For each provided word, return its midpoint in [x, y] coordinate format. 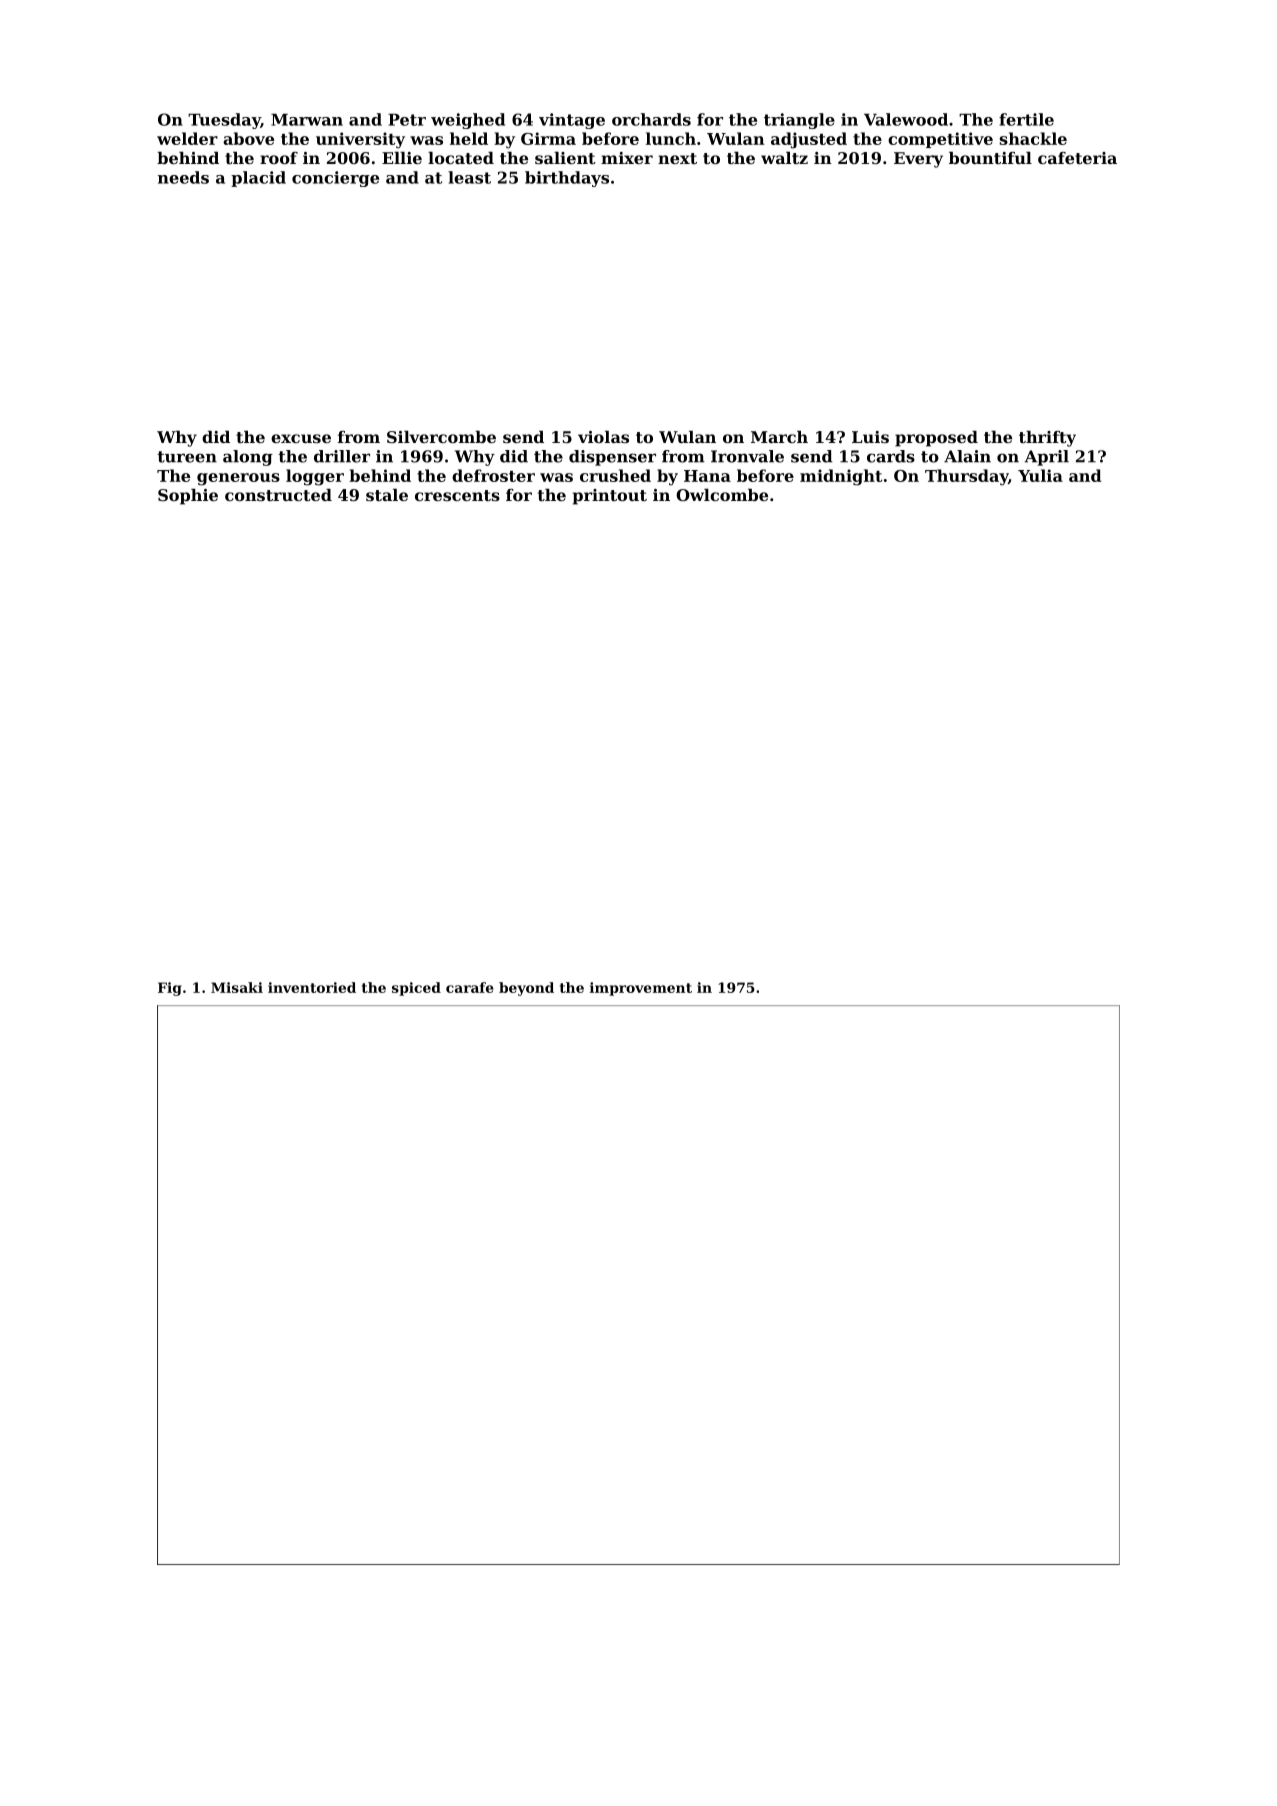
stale [387, 495]
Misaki [237, 987]
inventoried [312, 987]
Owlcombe [722, 495]
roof [279, 158]
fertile [1026, 119]
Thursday [966, 477]
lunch [671, 138]
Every [918, 160]
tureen [187, 457]
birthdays [567, 179]
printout [610, 497]
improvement [641, 989]
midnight [841, 477]
